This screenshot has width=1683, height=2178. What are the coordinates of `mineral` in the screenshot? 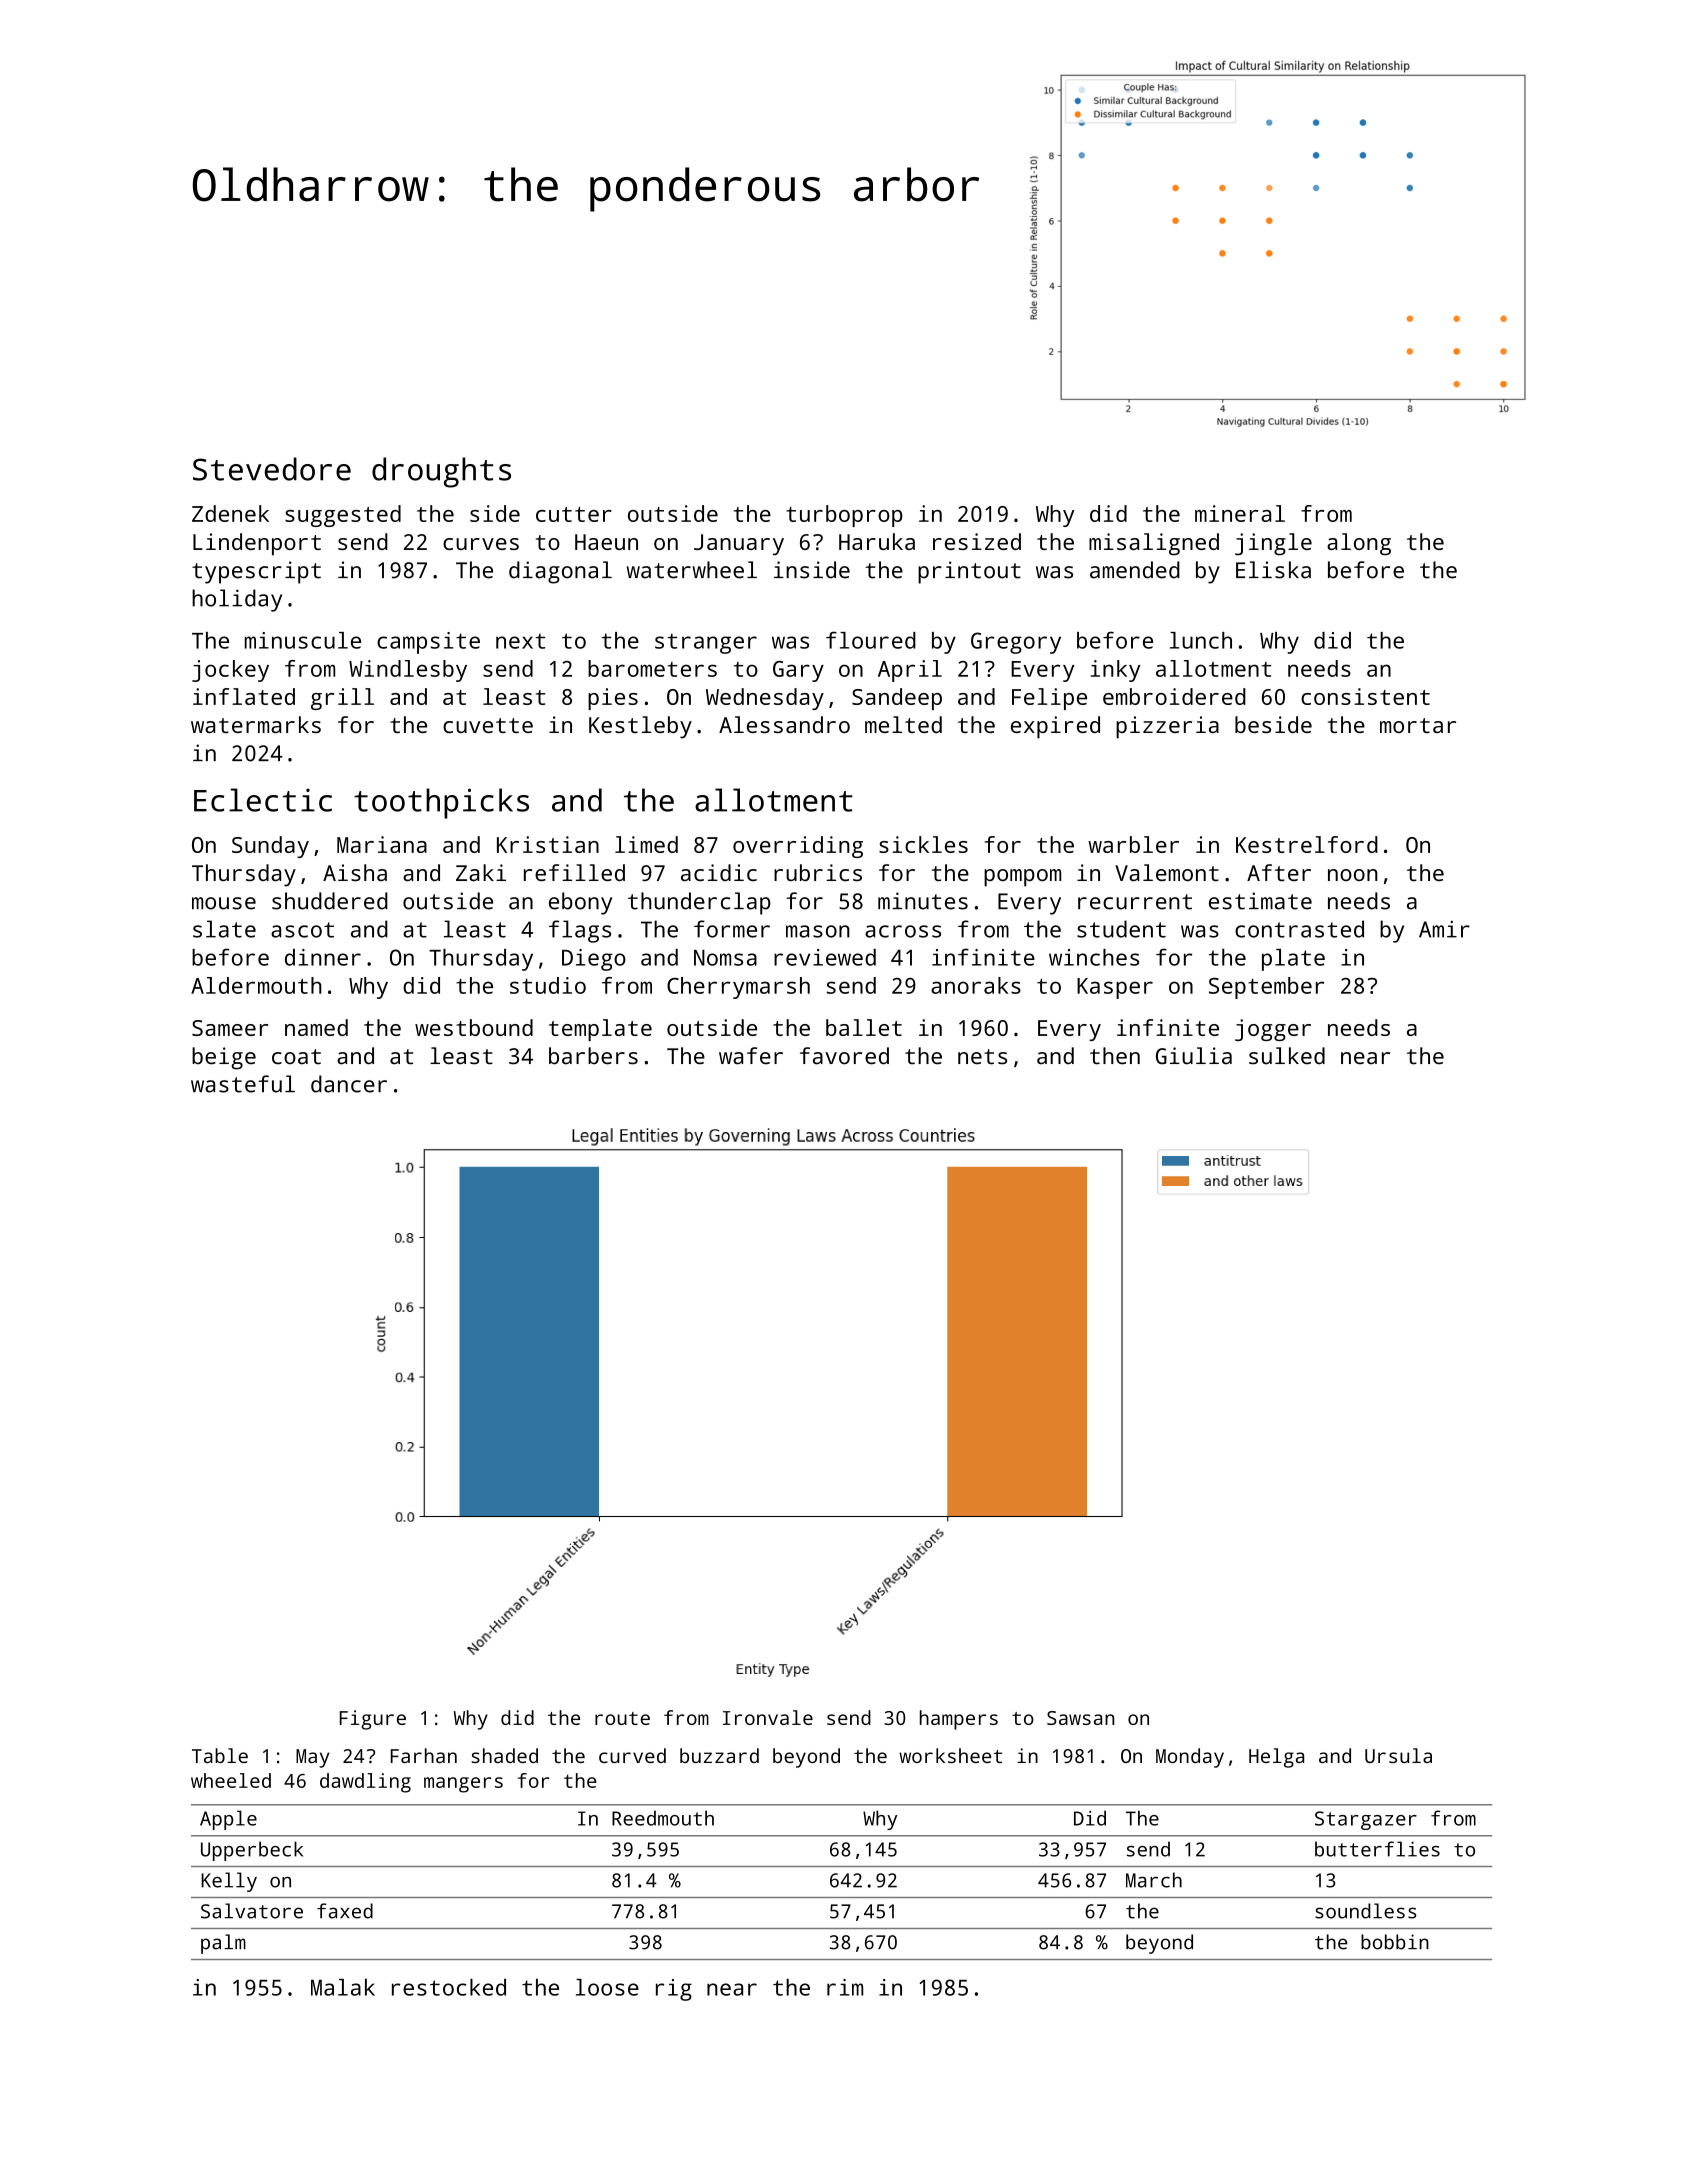 It's located at (1240, 513).
